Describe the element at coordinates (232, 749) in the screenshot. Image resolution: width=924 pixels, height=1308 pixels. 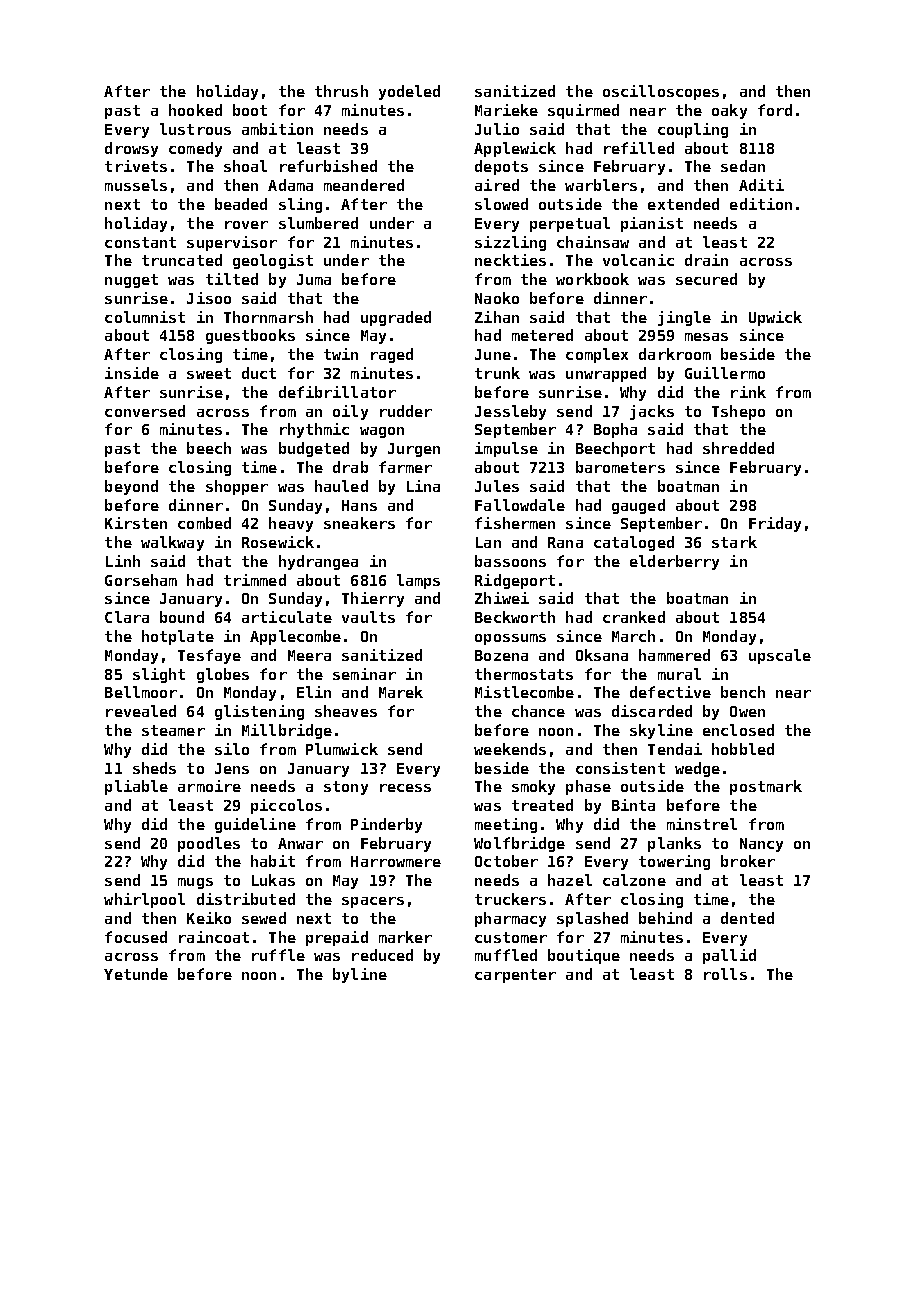
I see `silo` at that location.
